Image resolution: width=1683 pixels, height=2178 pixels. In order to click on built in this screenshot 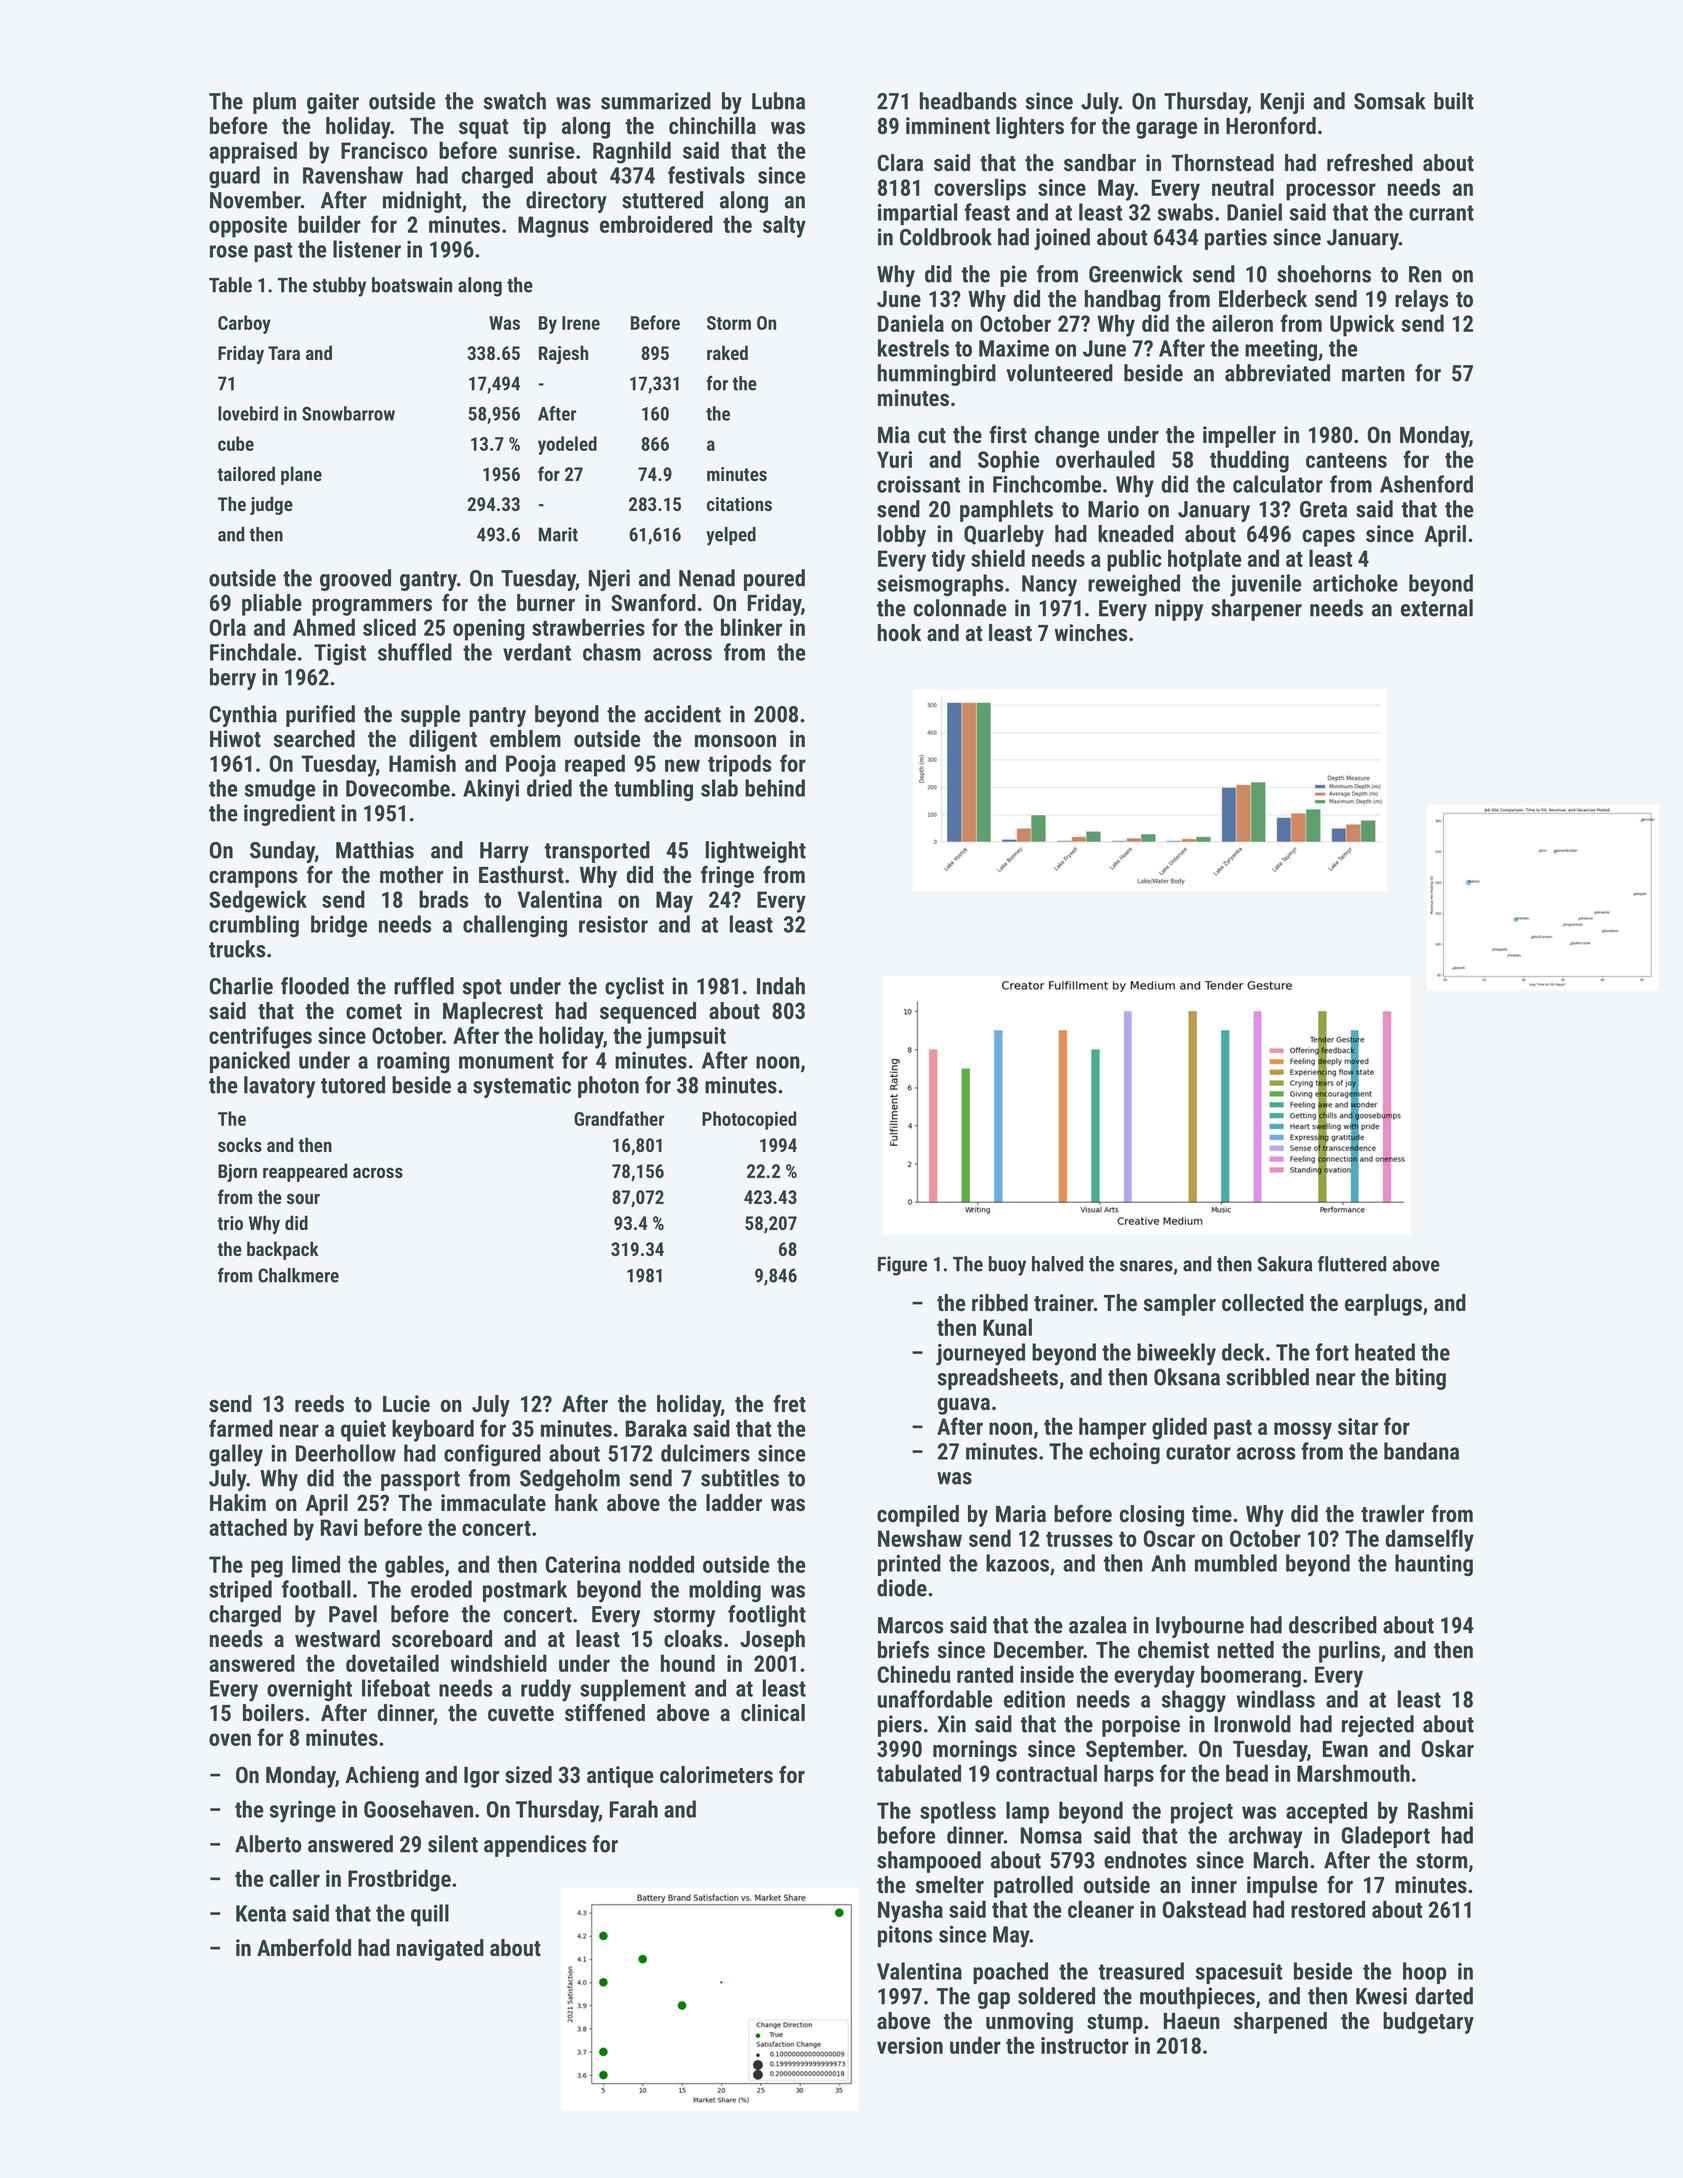, I will do `click(1454, 101)`.
